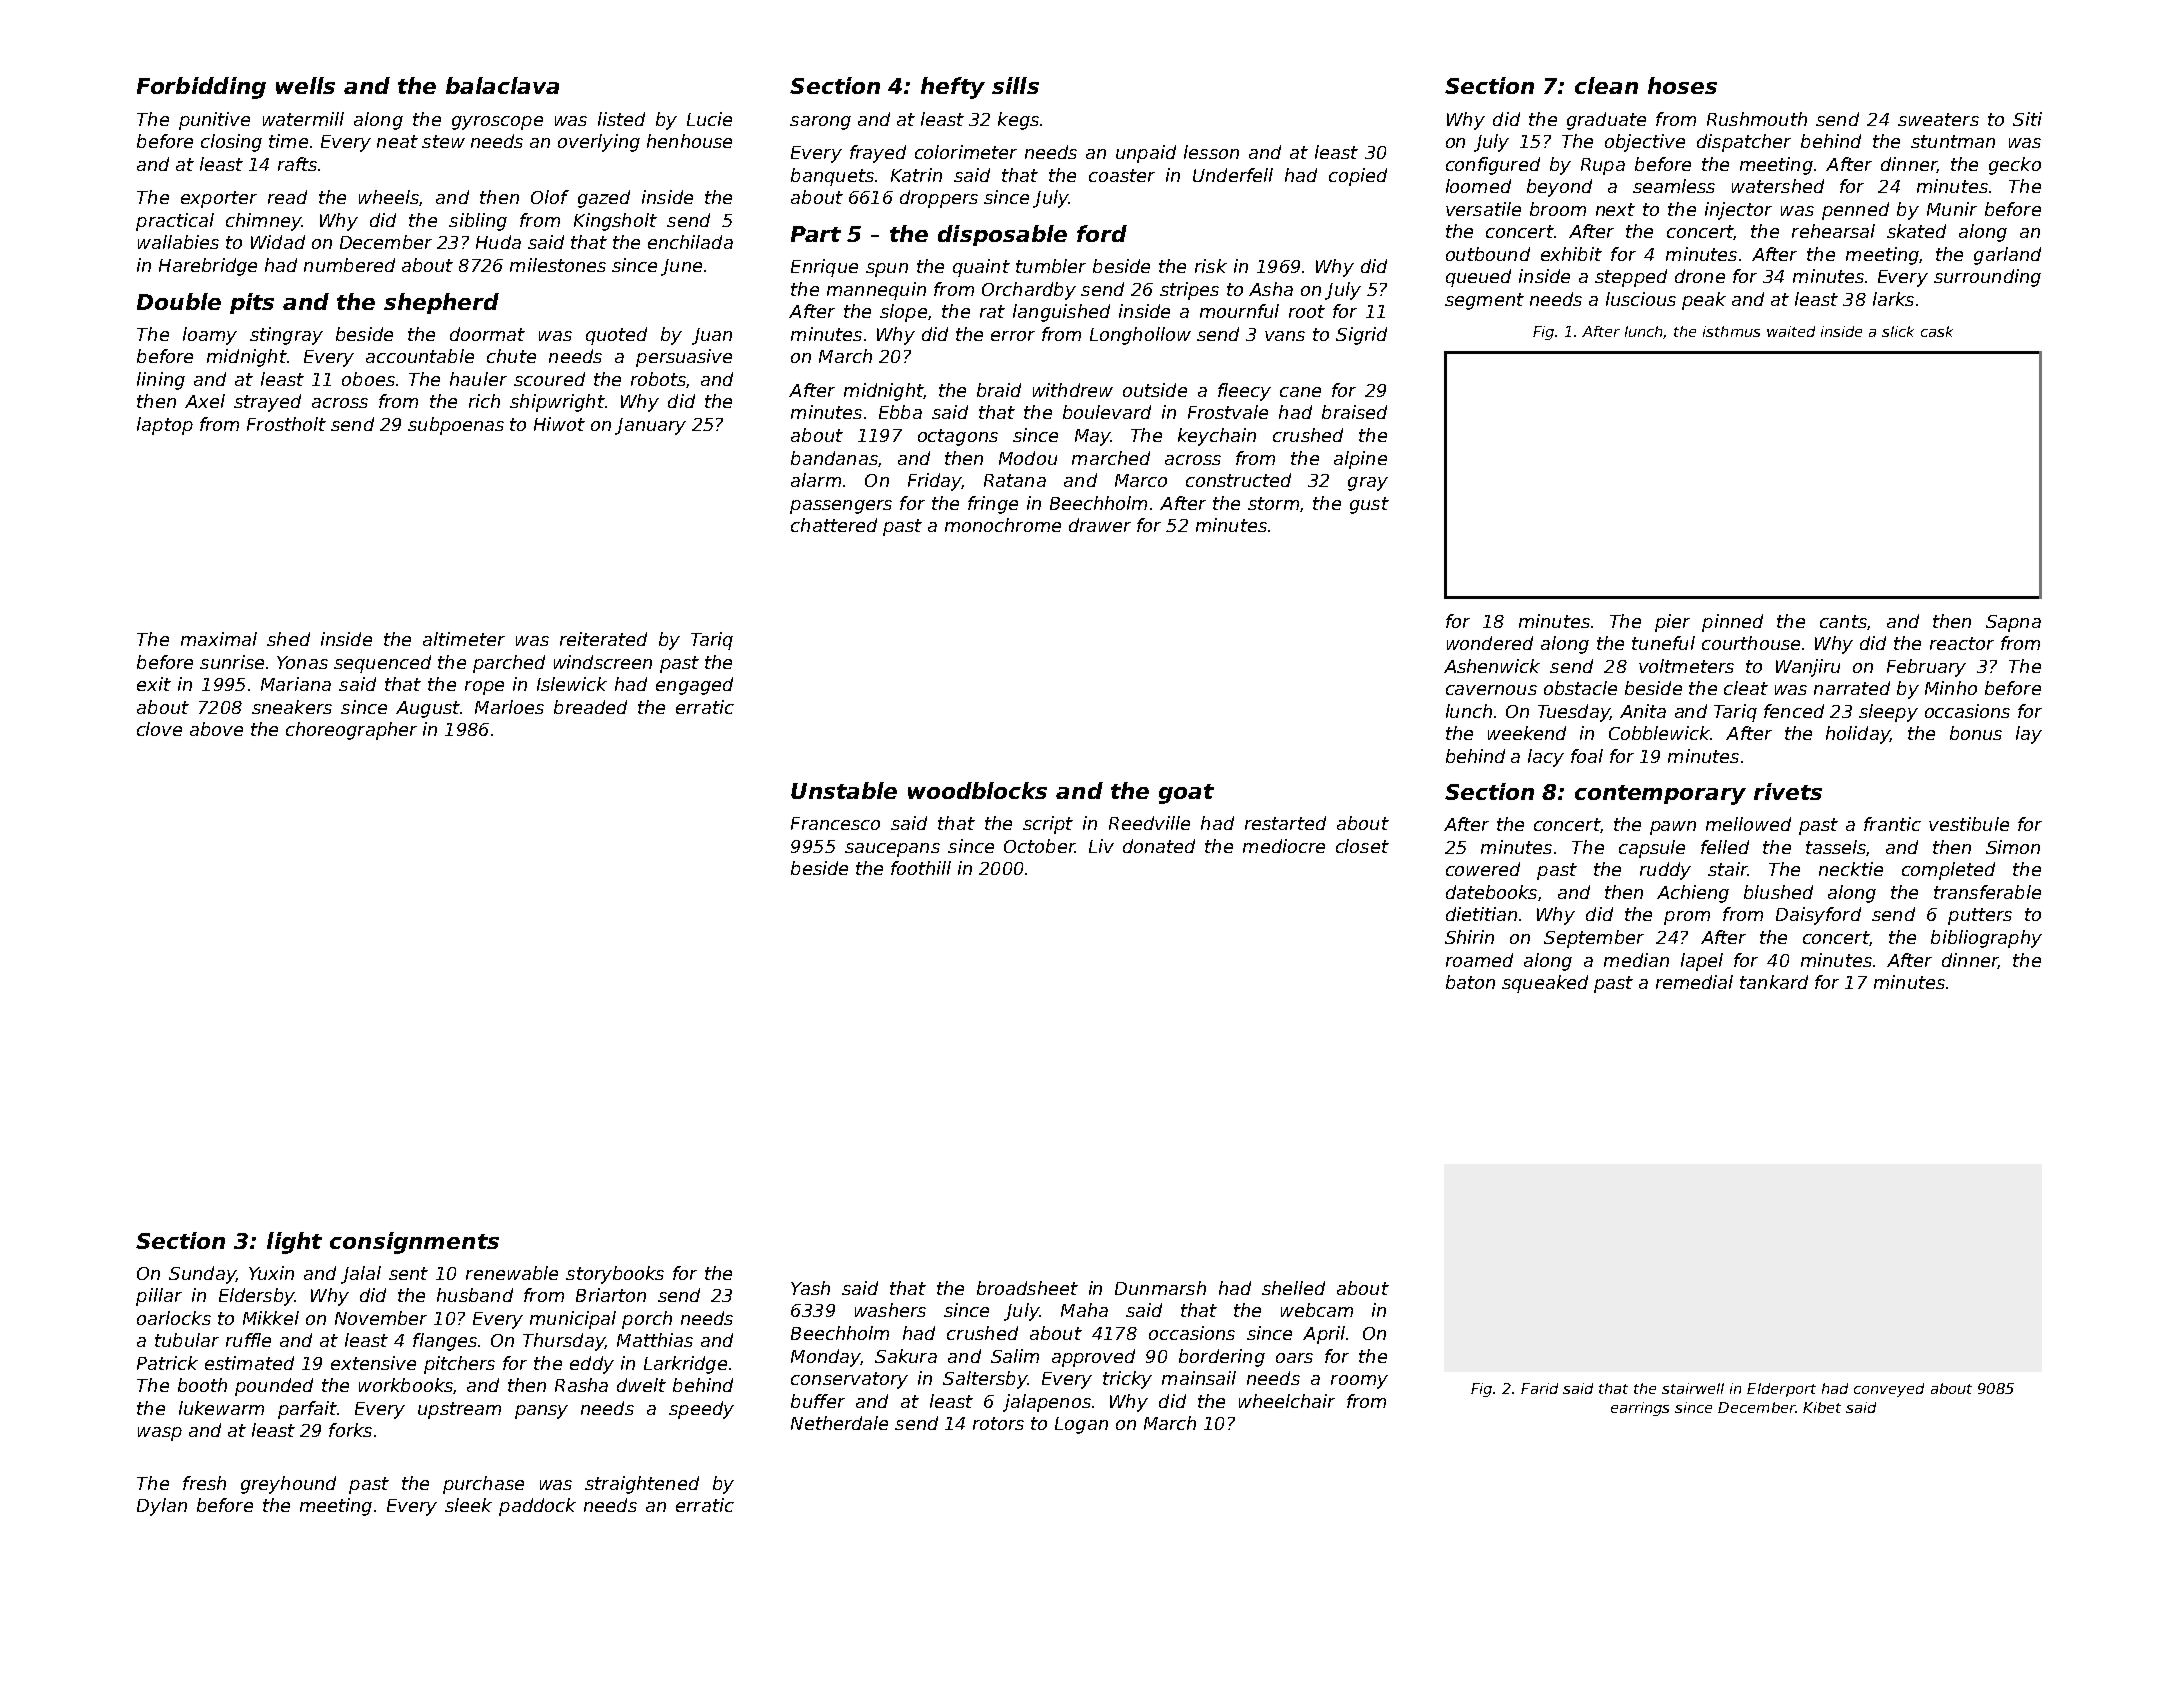 This image has width=2178, height=1683. Describe the element at coordinates (1781, 1390) in the image. I see `Elderport` at that location.
